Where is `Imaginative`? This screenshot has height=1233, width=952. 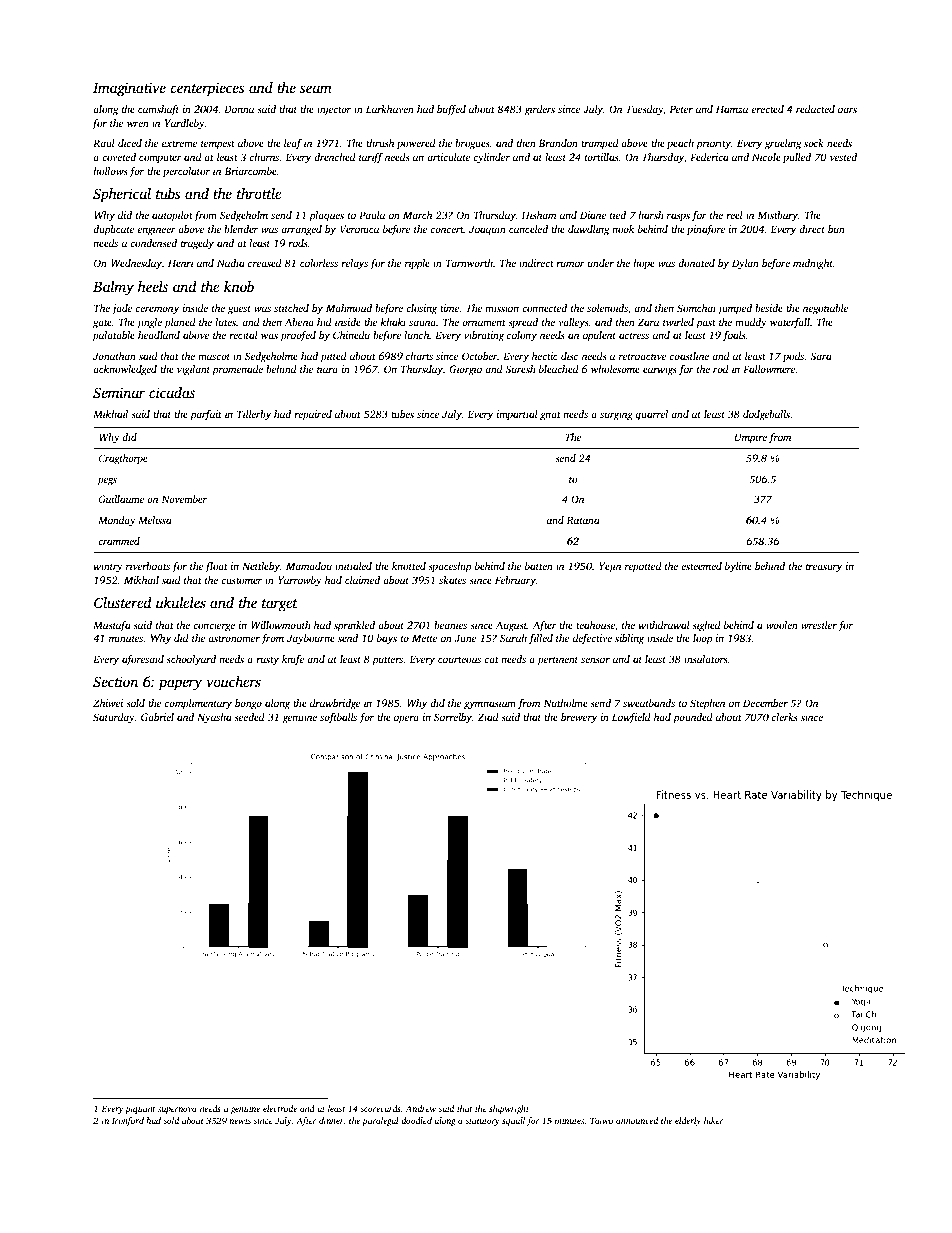 Imaginative is located at coordinates (129, 89).
